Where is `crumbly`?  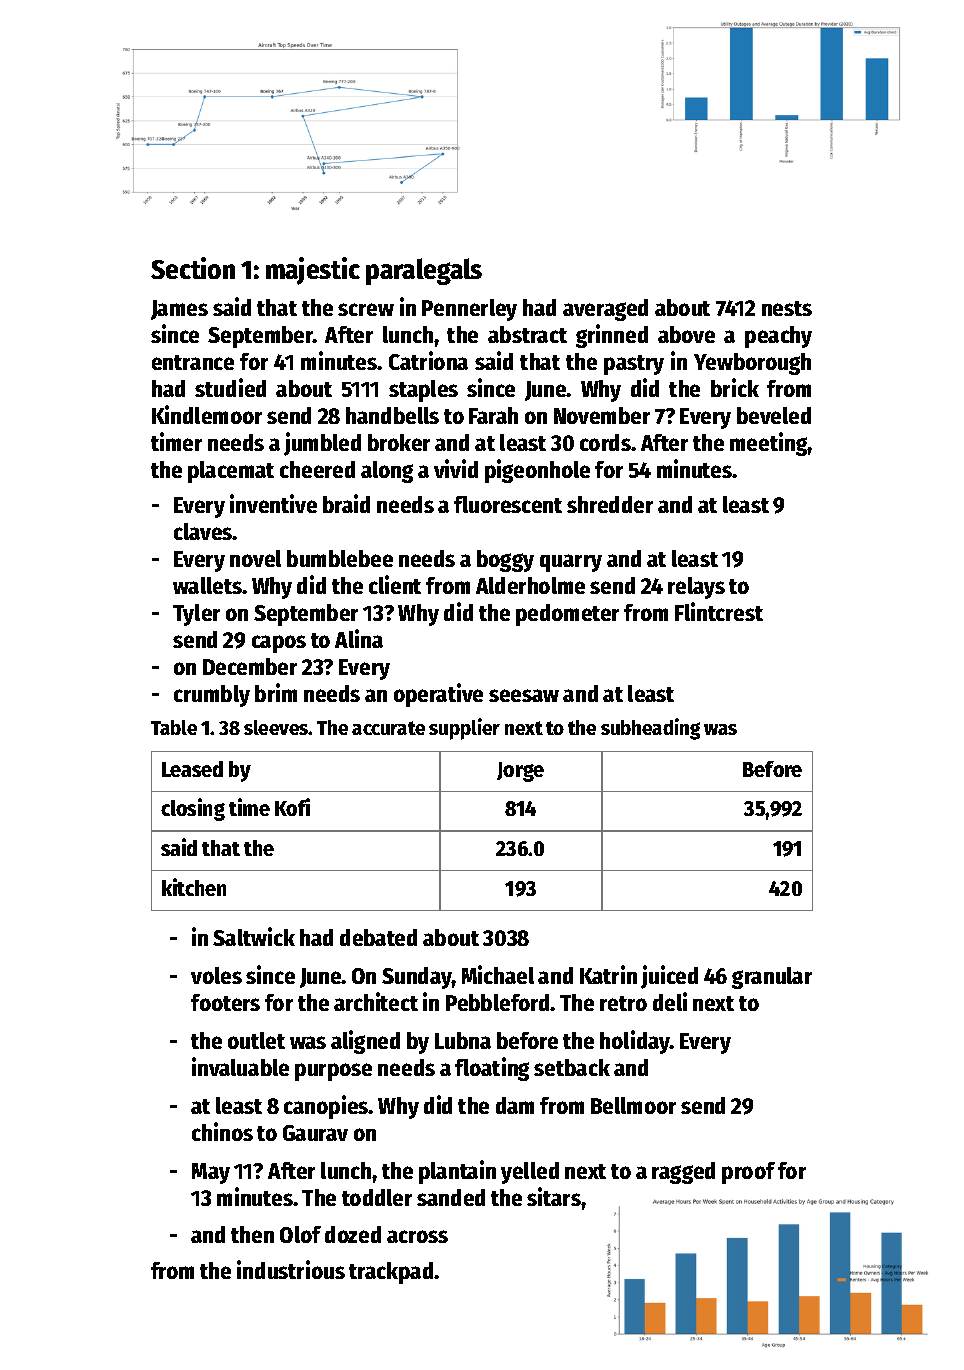 crumbly is located at coordinates (212, 696).
